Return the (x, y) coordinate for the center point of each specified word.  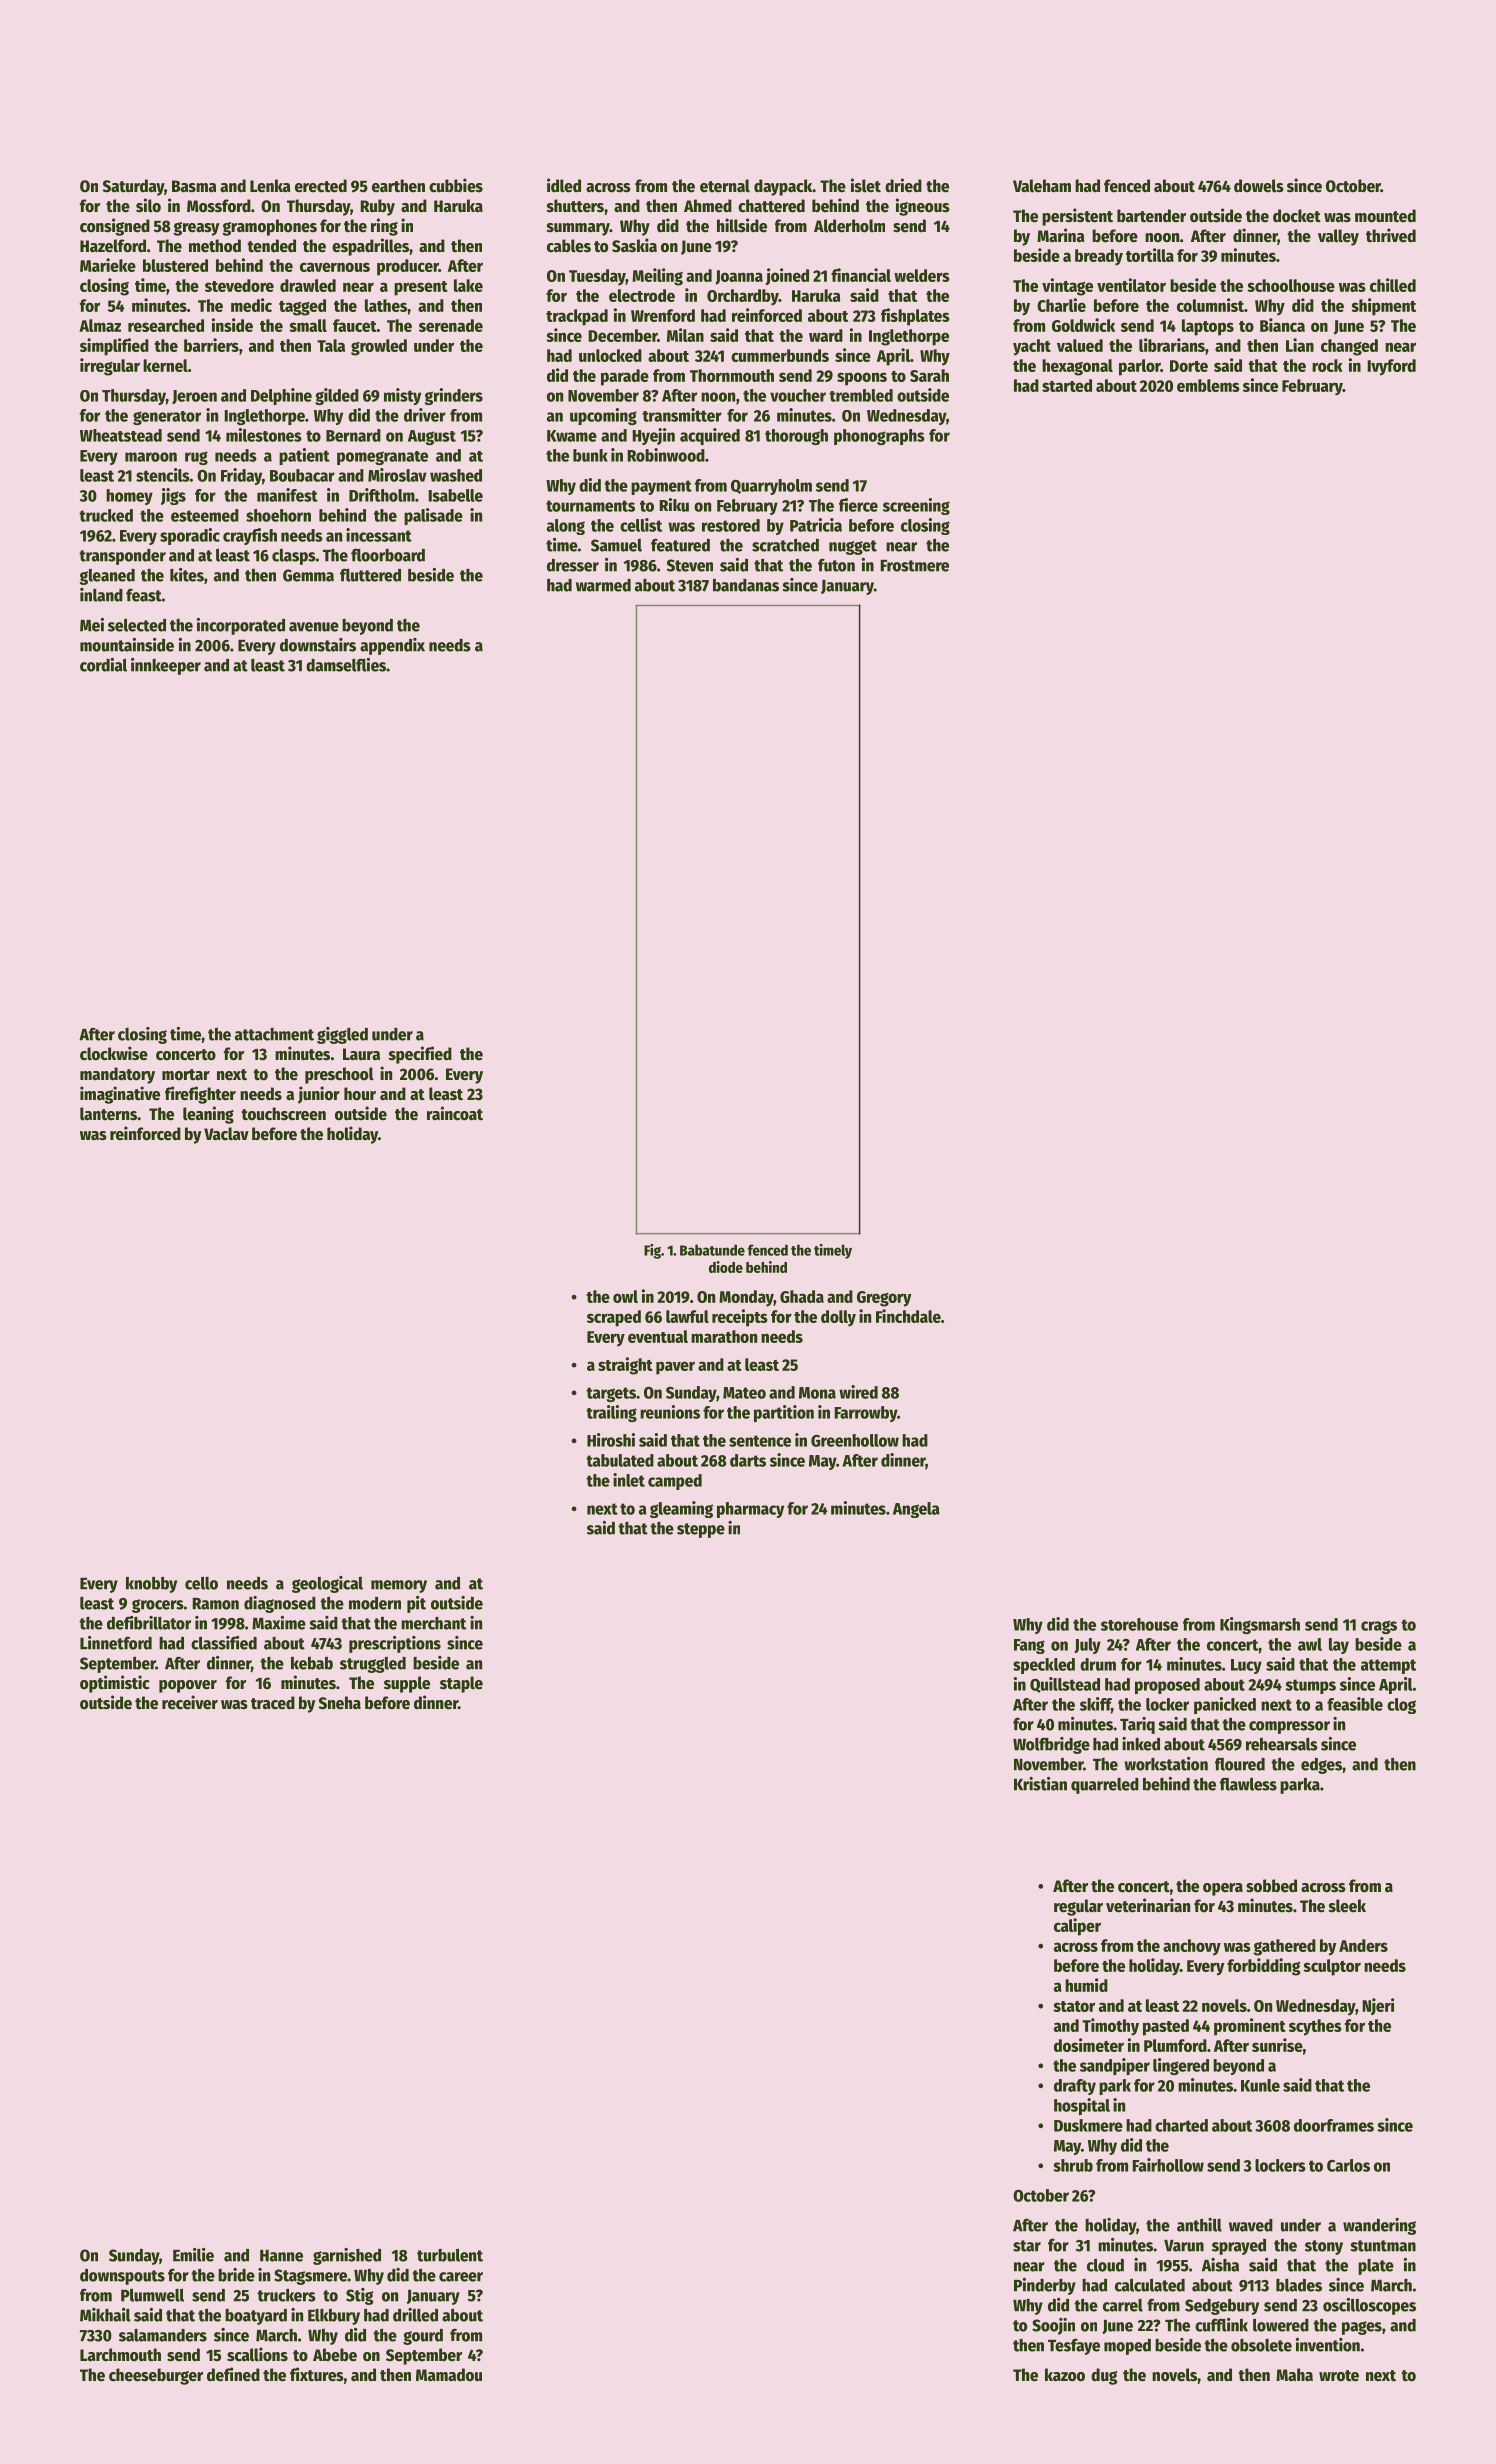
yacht (1032, 347)
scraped (614, 1318)
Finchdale (908, 1316)
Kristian (1040, 1784)
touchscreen (283, 1114)
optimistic (114, 1684)
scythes (1315, 2027)
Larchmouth (120, 2355)
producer (408, 267)
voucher (798, 395)
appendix (392, 646)
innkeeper (166, 666)
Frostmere (914, 566)
